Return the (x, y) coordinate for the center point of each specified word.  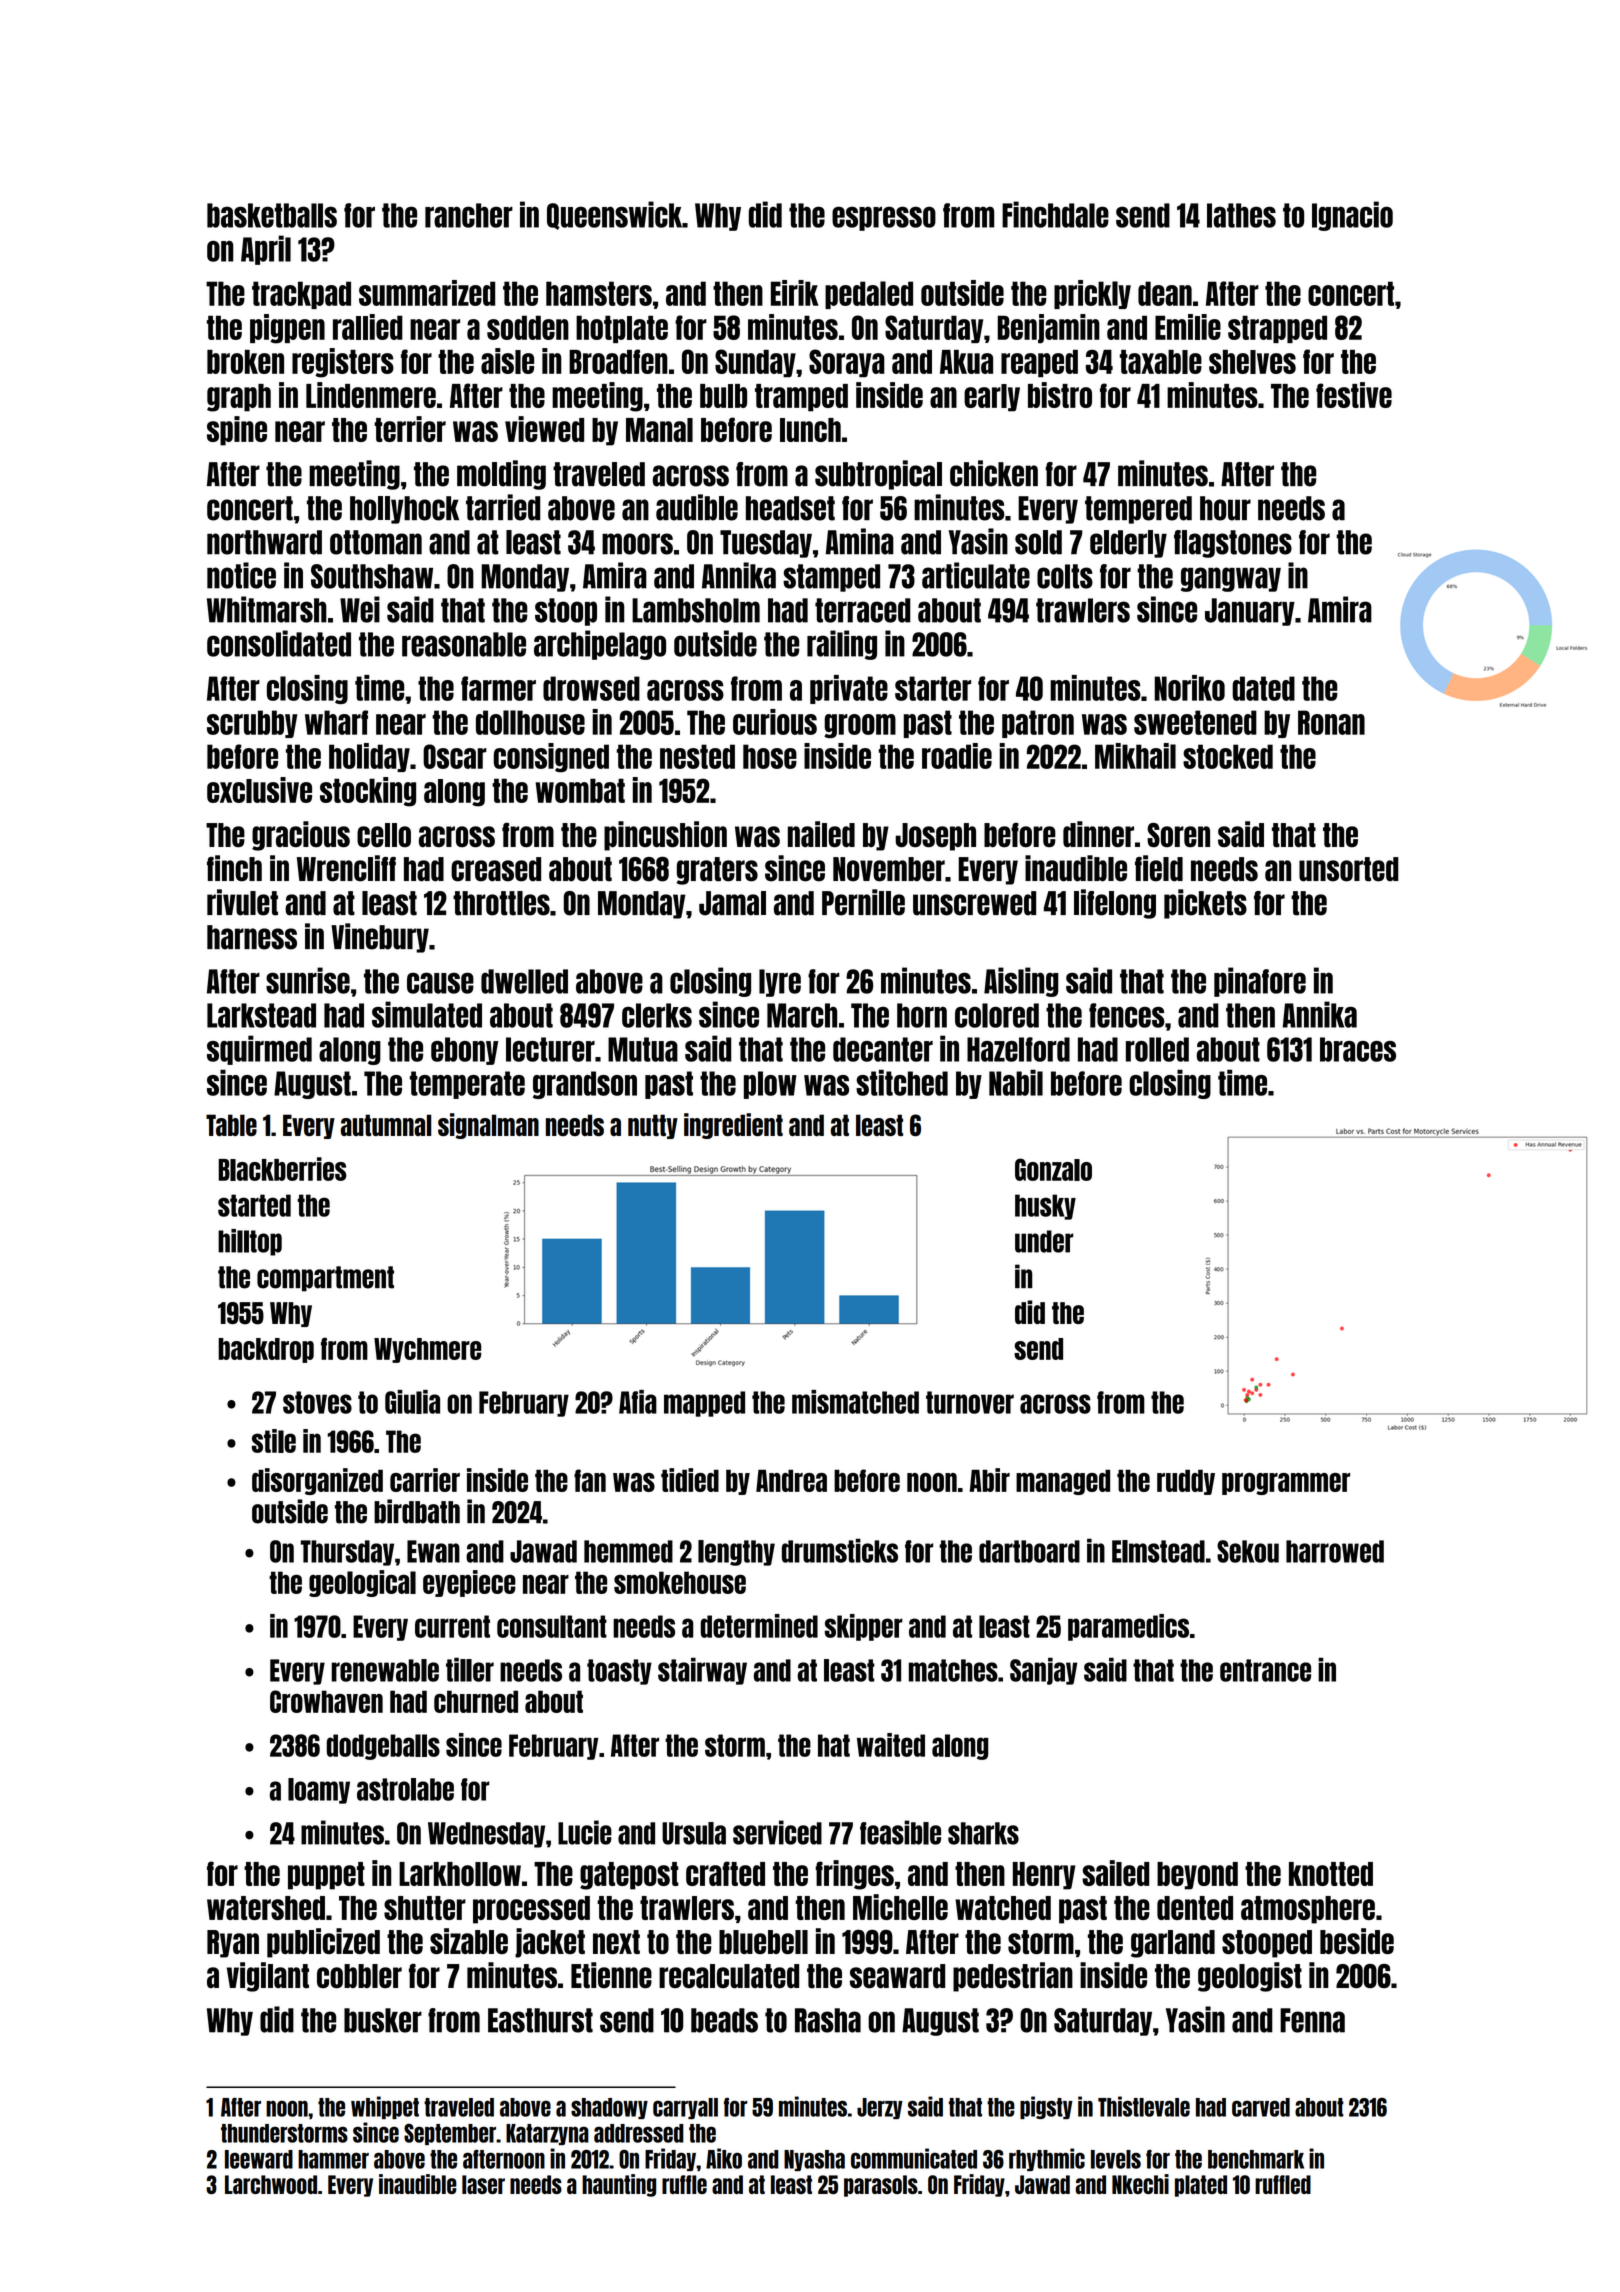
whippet (385, 2107)
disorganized (317, 1481)
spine (237, 431)
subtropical (878, 475)
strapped (1277, 329)
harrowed (1335, 1551)
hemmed (628, 1551)
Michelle (900, 1907)
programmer (1286, 1484)
